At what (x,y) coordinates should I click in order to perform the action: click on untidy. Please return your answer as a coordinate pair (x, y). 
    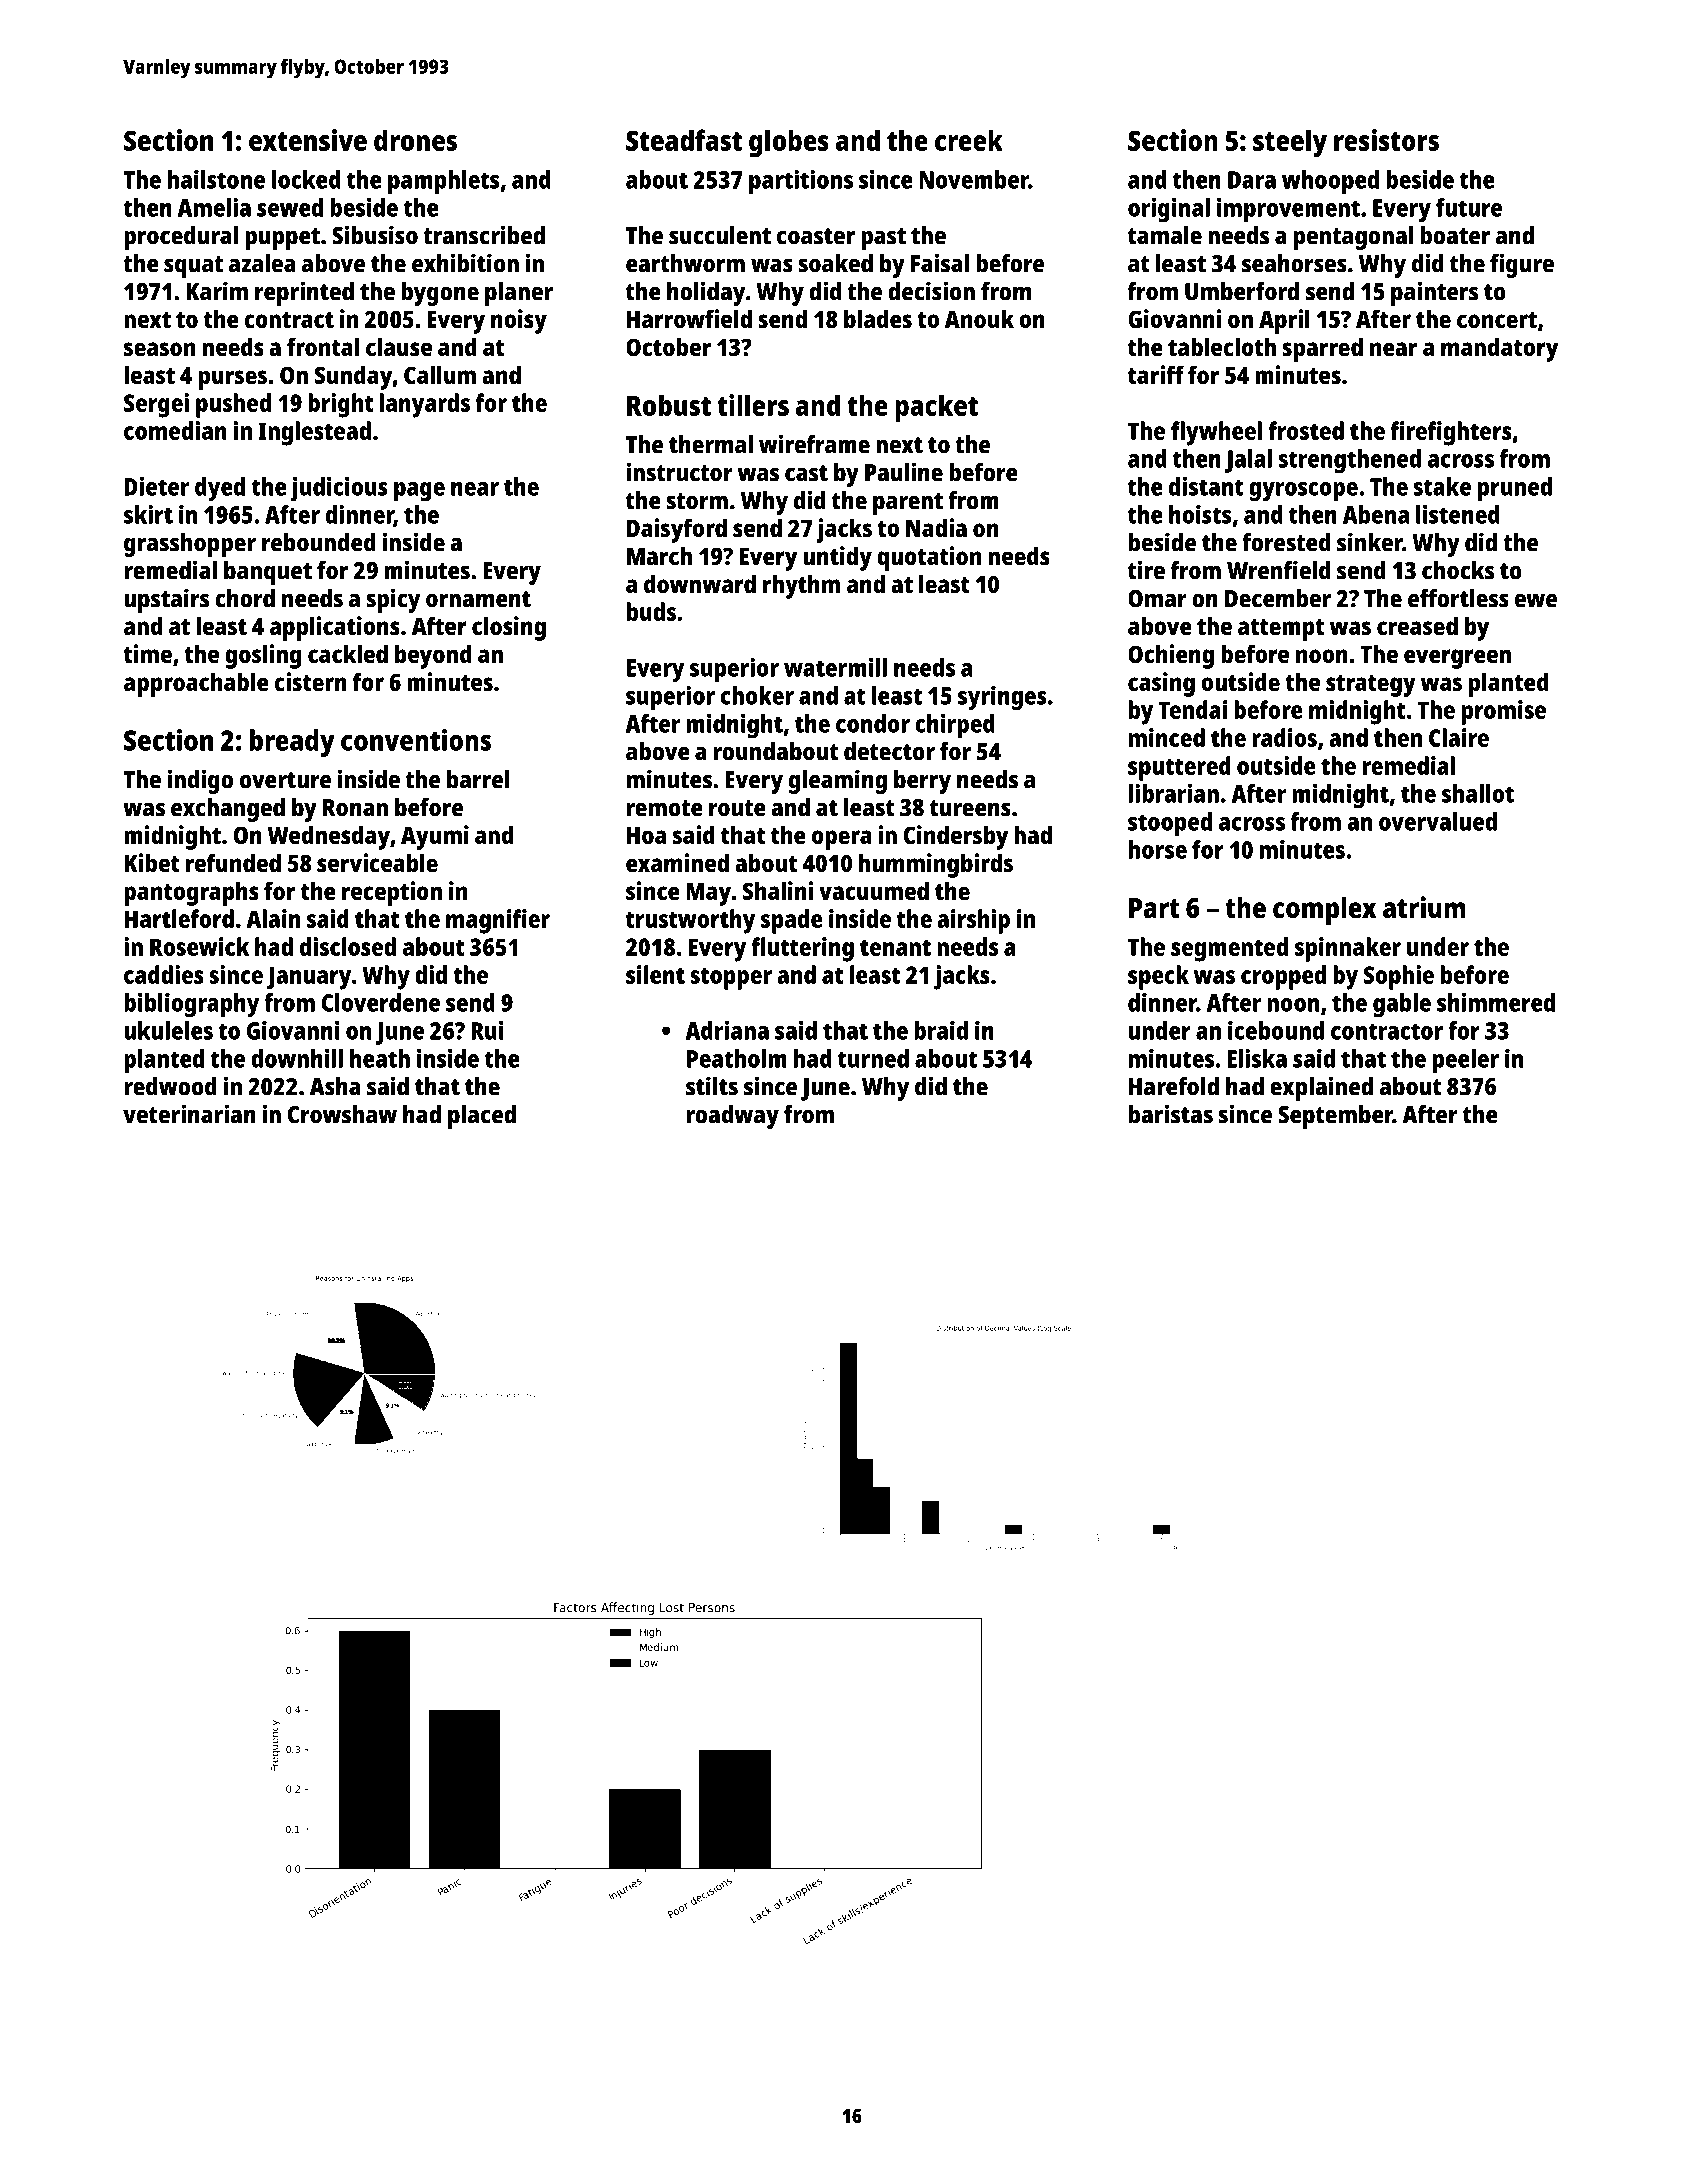
    Looking at the image, I should click on (837, 558).
